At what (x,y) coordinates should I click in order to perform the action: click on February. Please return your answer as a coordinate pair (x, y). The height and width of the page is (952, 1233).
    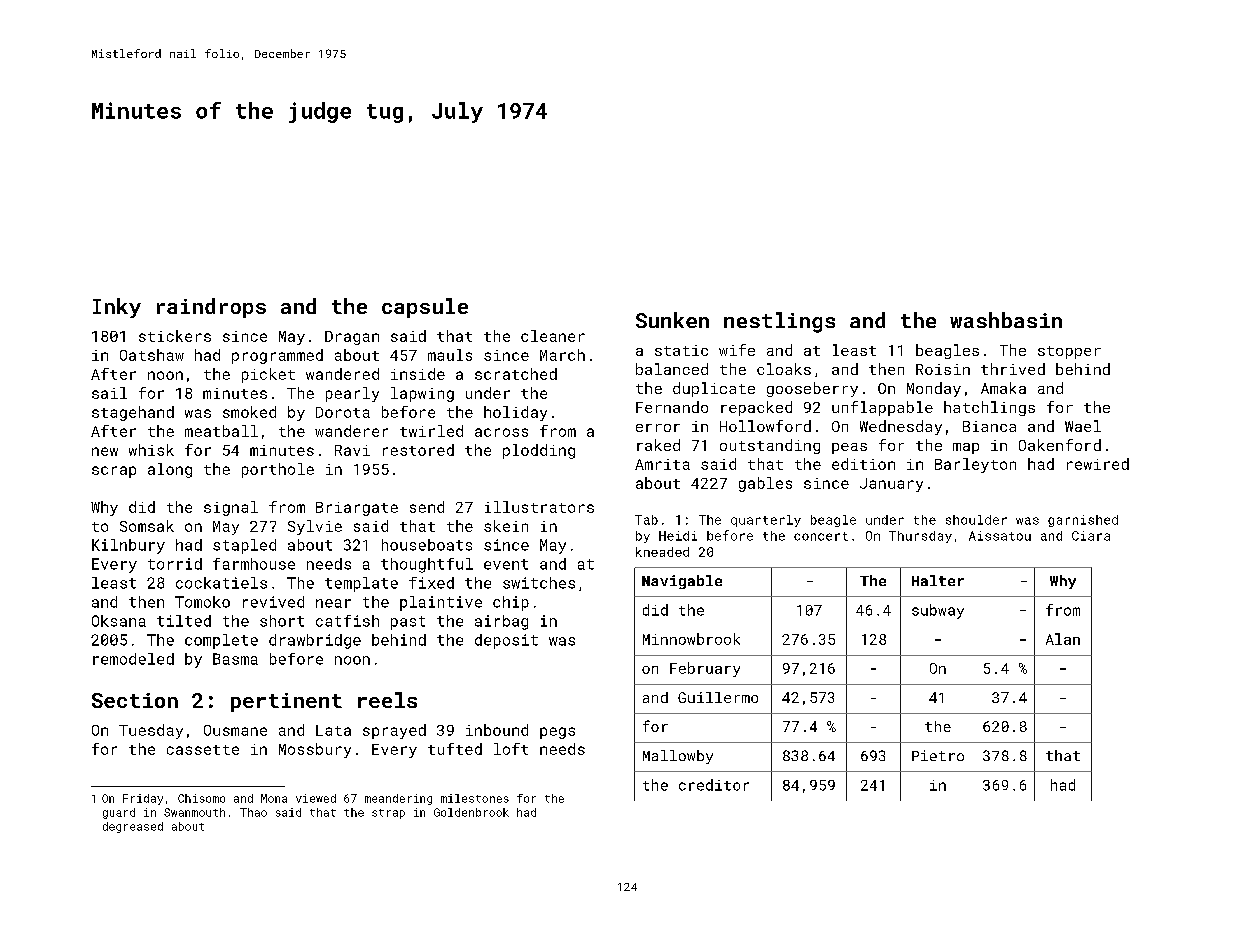
    Looking at the image, I should click on (705, 669).
